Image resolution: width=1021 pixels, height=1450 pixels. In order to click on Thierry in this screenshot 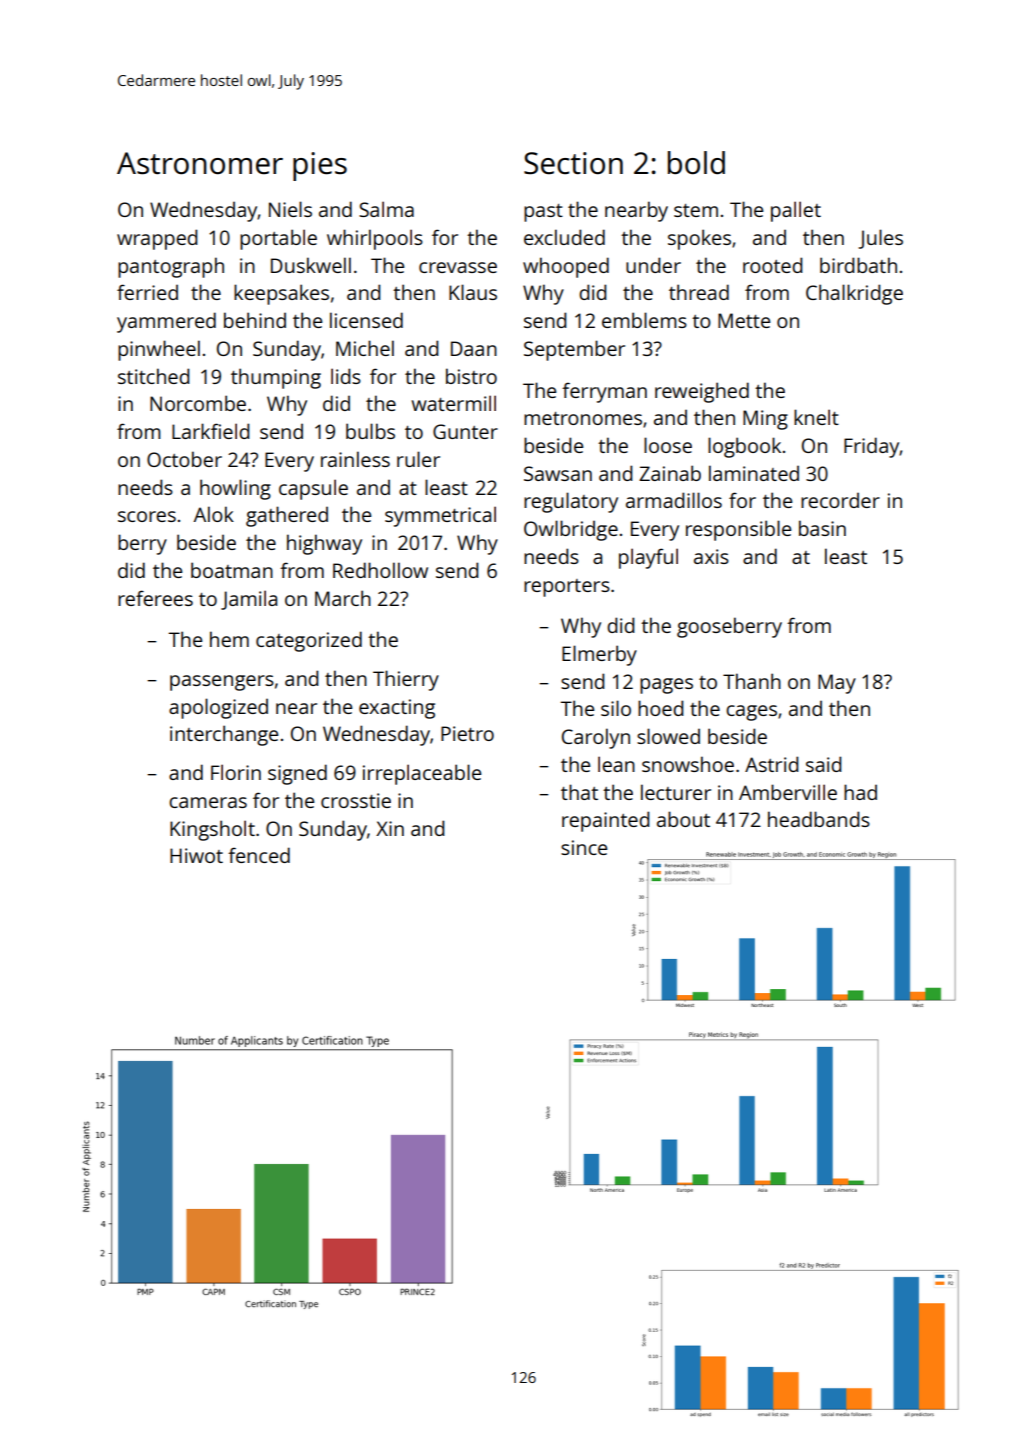, I will do `click(406, 680)`.
